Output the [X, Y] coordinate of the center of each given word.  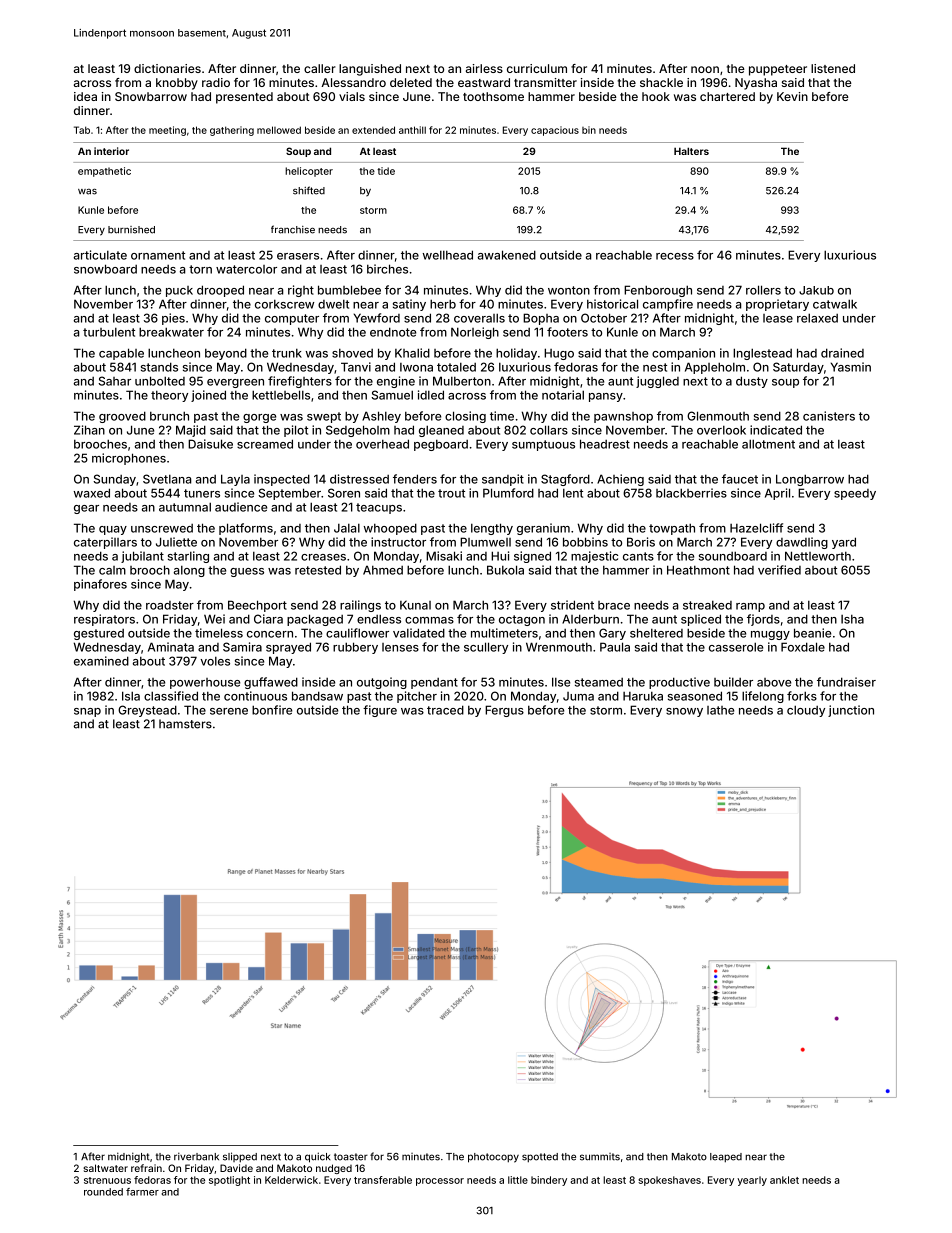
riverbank [196, 1156]
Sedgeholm [358, 431]
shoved [352, 353]
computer [292, 319]
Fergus [504, 711]
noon [705, 69]
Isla [131, 696]
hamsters [185, 724]
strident [572, 605]
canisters [829, 416]
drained [842, 353]
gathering [232, 131]
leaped [726, 1158]
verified [779, 570]
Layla [235, 480]
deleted [411, 82]
